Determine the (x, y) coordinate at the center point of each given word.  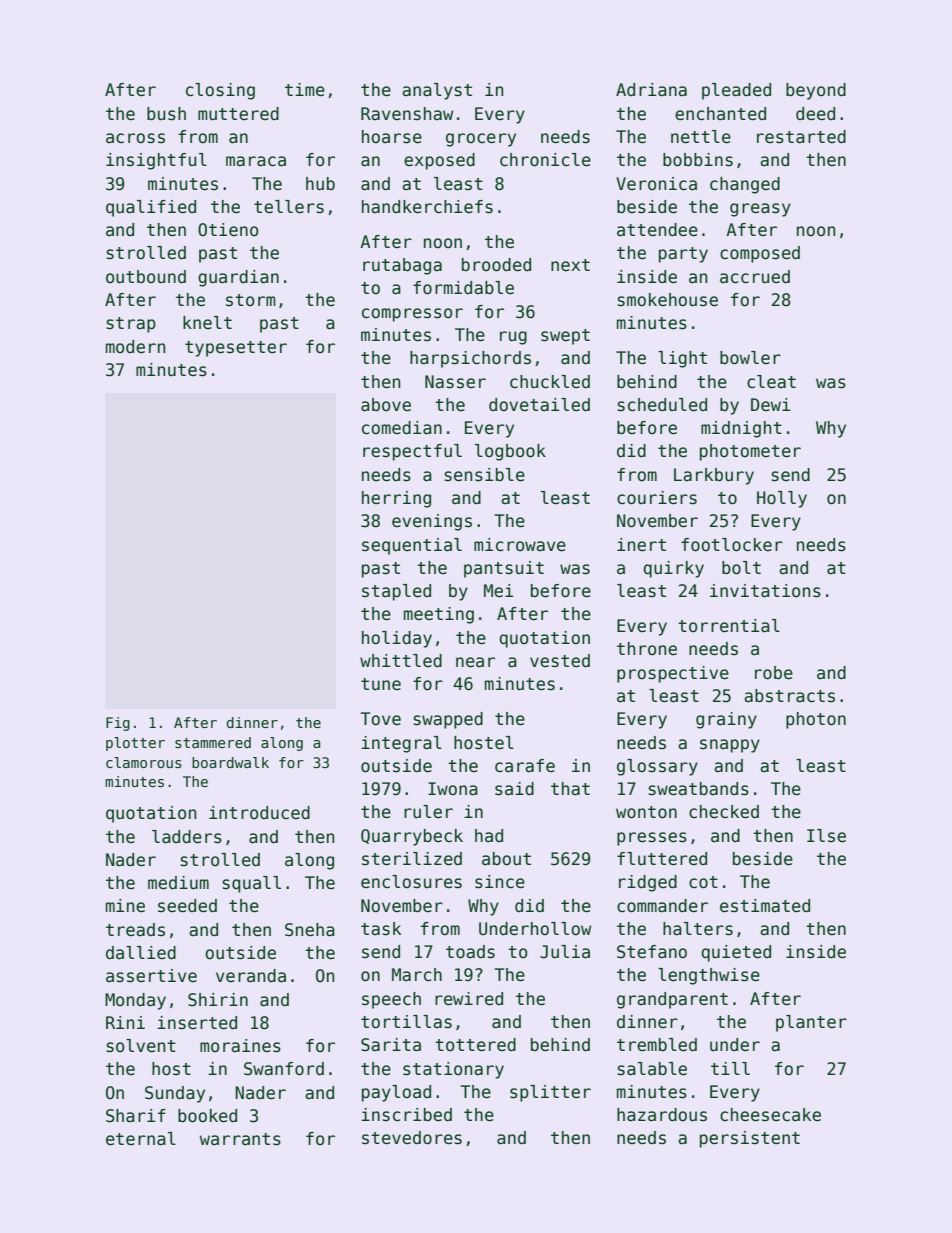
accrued (755, 277)
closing (220, 91)
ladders (187, 837)
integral (401, 744)
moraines (240, 1046)
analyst (437, 91)
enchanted (720, 114)
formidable (463, 288)
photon (816, 720)
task (381, 929)
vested (560, 661)
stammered (213, 742)
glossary (657, 767)
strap (131, 325)
